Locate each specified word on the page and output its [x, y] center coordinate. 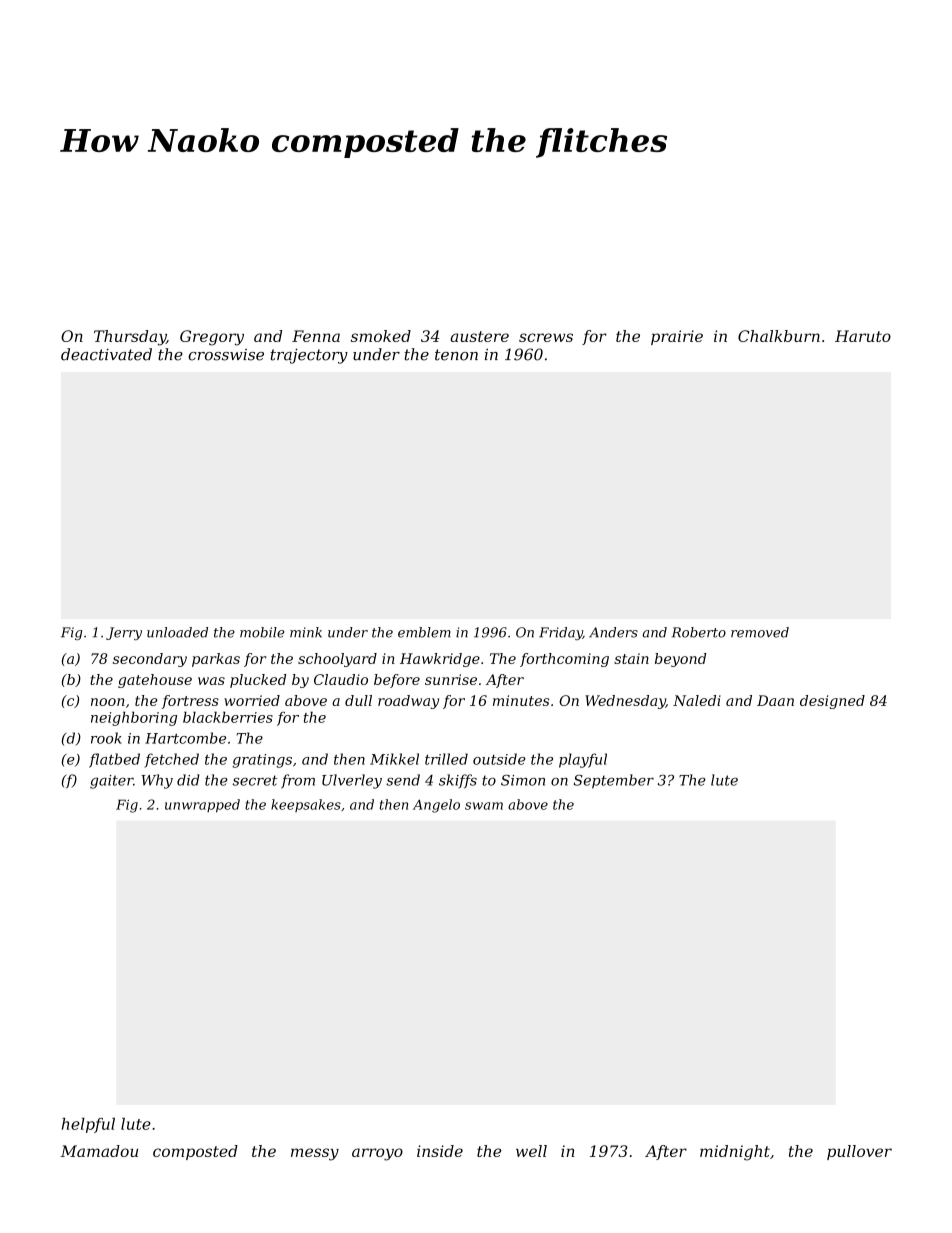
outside [499, 759]
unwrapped [202, 806]
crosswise [226, 355]
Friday [561, 633]
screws [546, 337]
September [614, 781]
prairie [677, 337]
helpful [88, 1125]
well [531, 1151]
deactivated [106, 354]
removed [760, 632]
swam [484, 806]
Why [157, 781]
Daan [775, 700]
